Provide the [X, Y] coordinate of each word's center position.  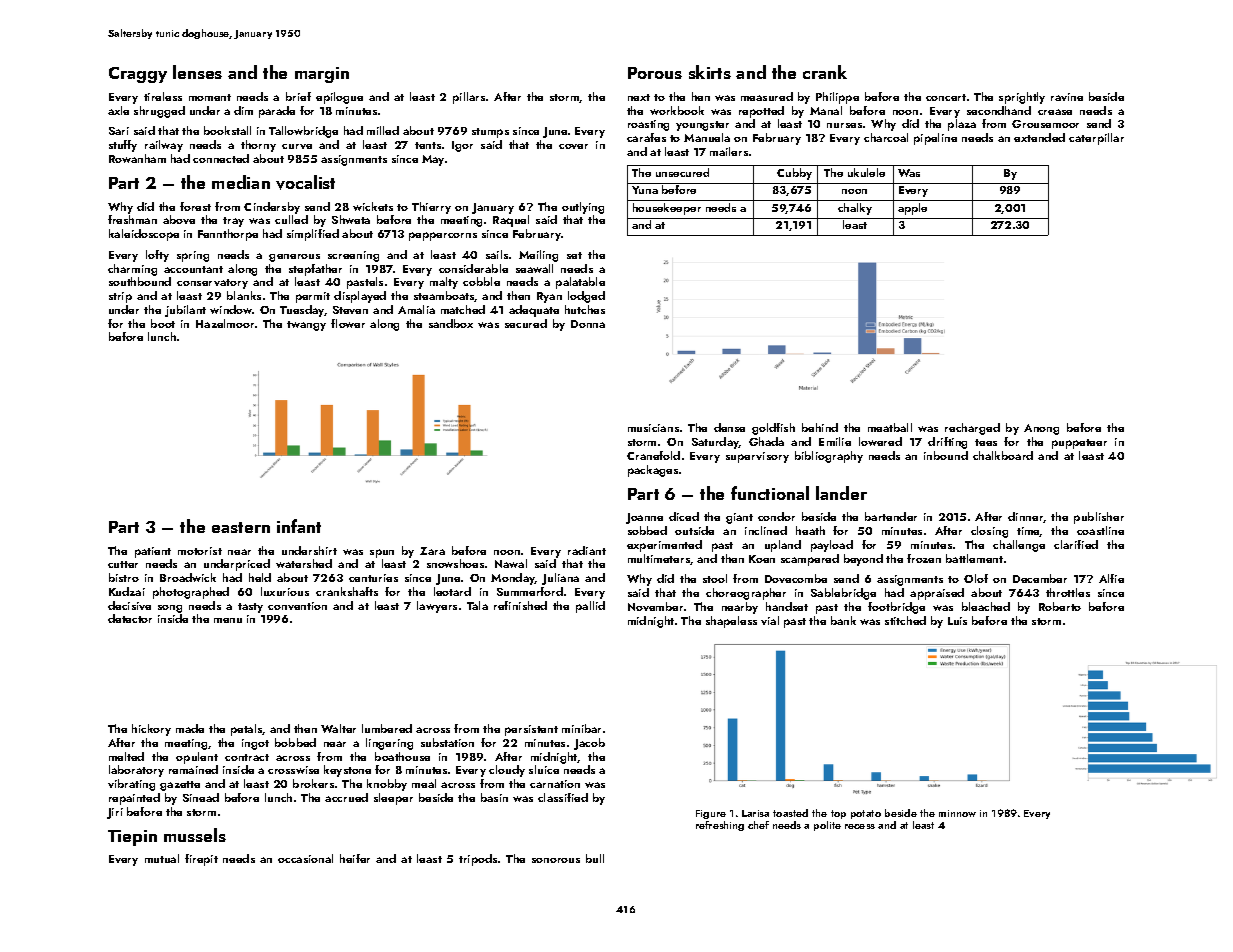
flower [348, 323]
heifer [355, 858]
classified [563, 797]
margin [322, 75]
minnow [957, 813]
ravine [1067, 97]
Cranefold [653, 455]
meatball [890, 427]
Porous [655, 73]
